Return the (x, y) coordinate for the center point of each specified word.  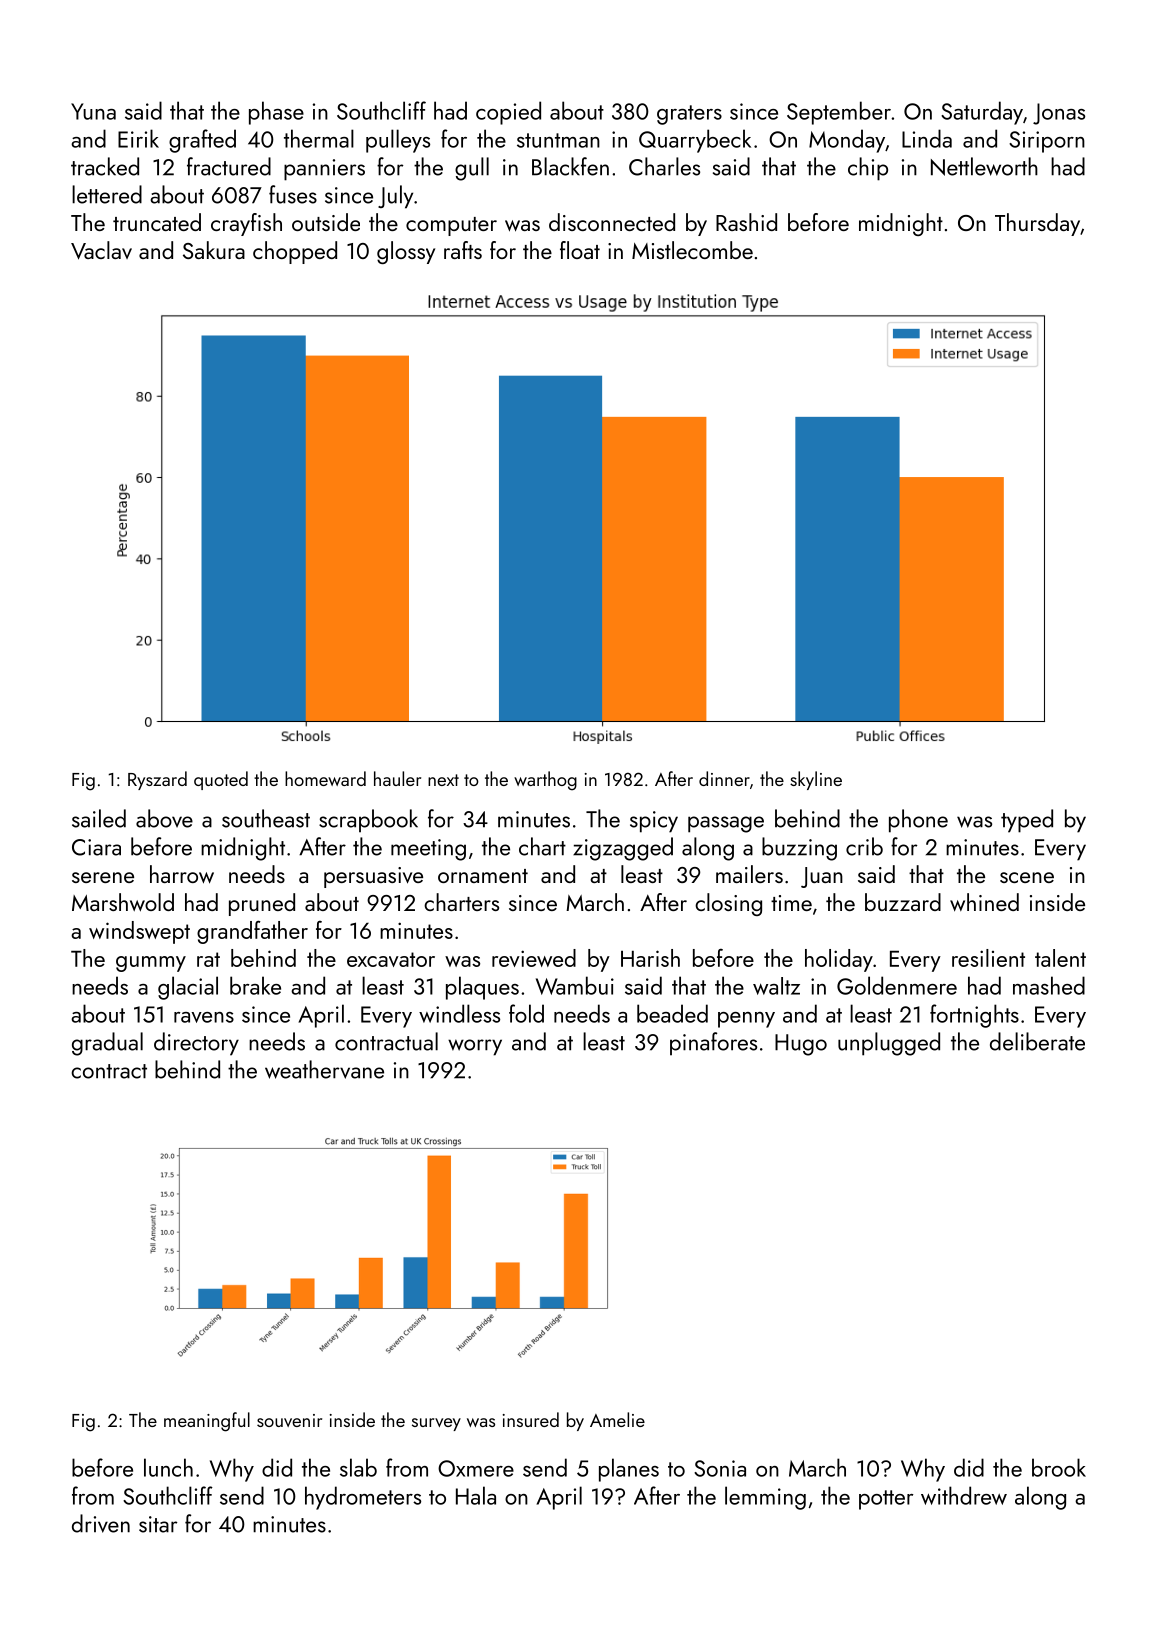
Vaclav (101, 250)
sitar (158, 1524)
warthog (545, 781)
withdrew (964, 1495)
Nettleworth (984, 166)
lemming (765, 1498)
